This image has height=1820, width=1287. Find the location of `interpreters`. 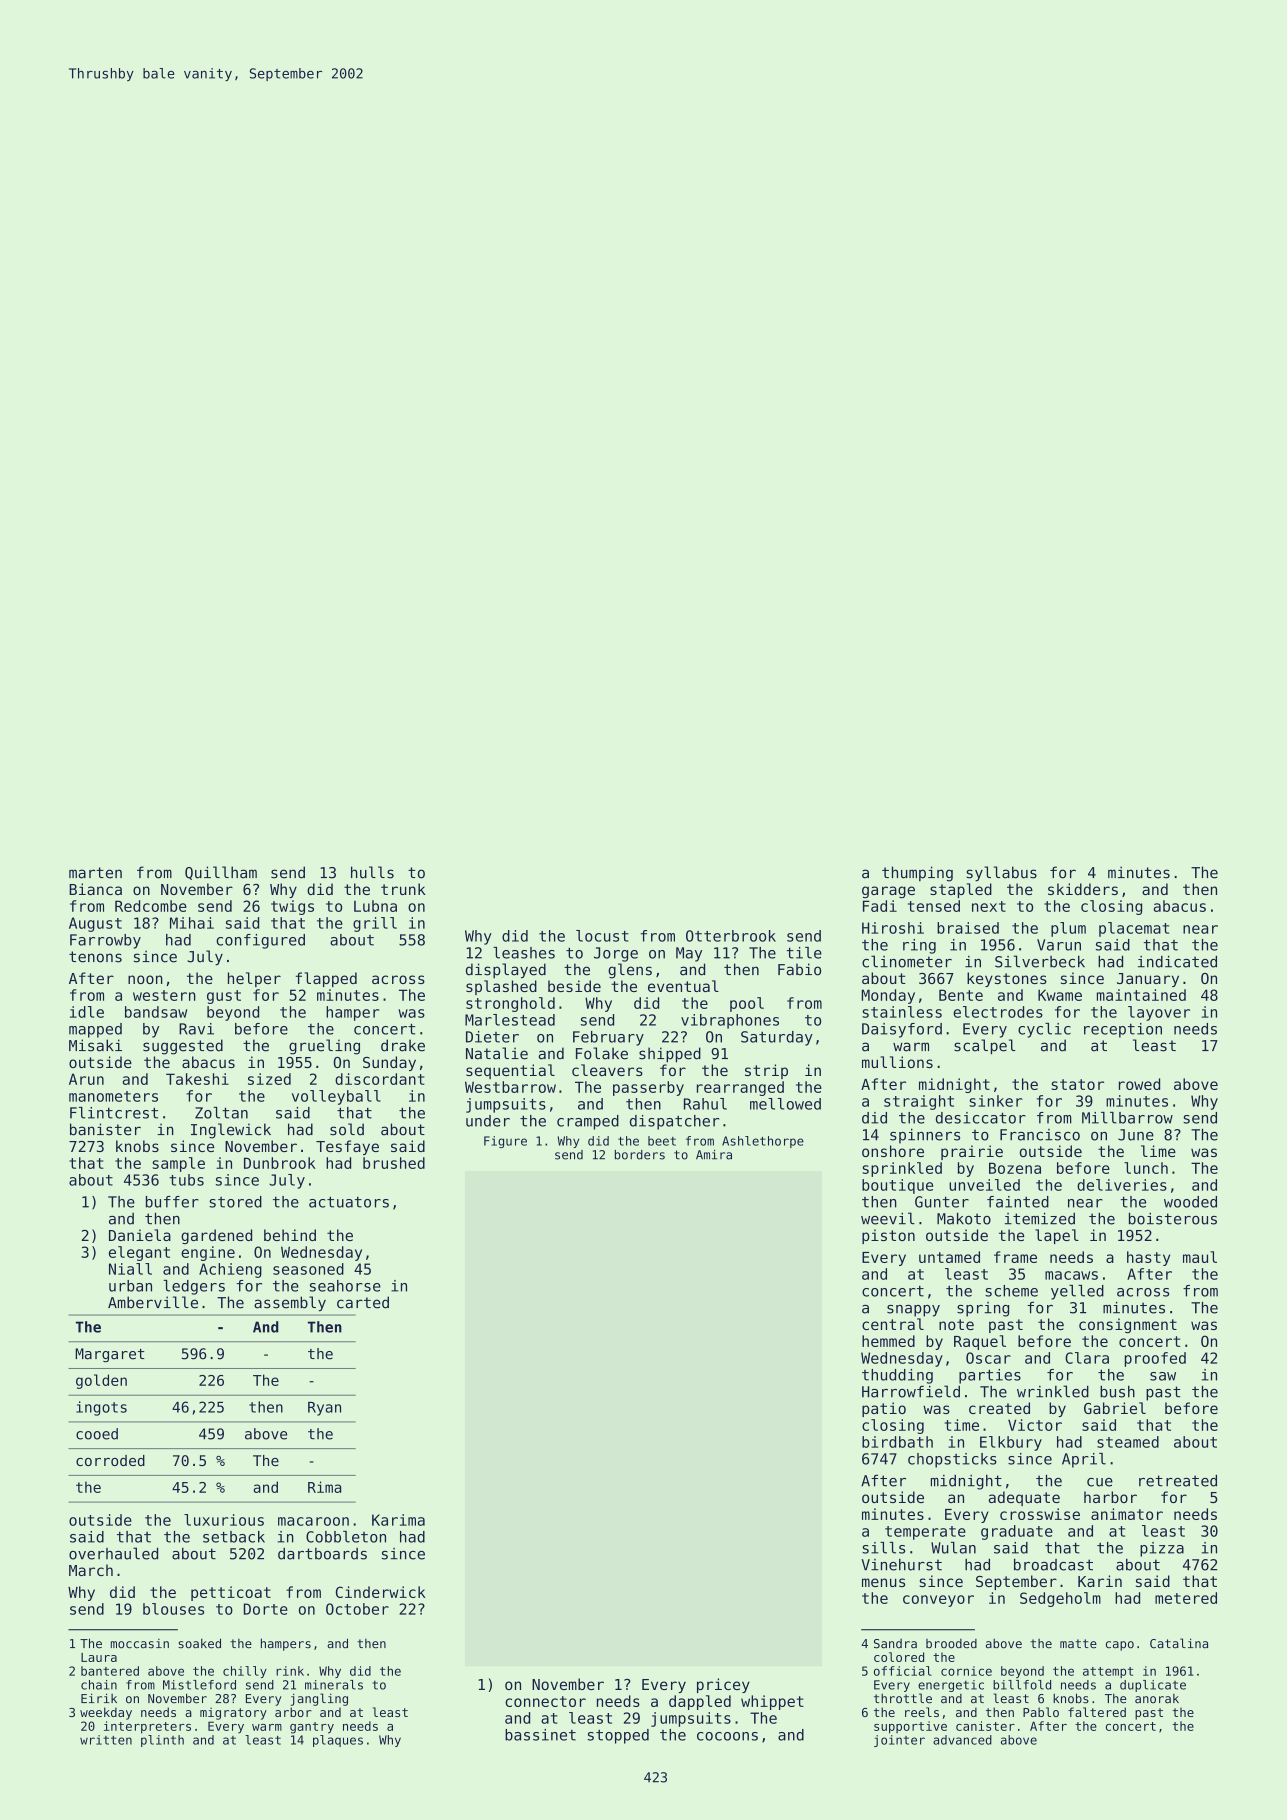

interpreters is located at coordinates (147, 1727).
